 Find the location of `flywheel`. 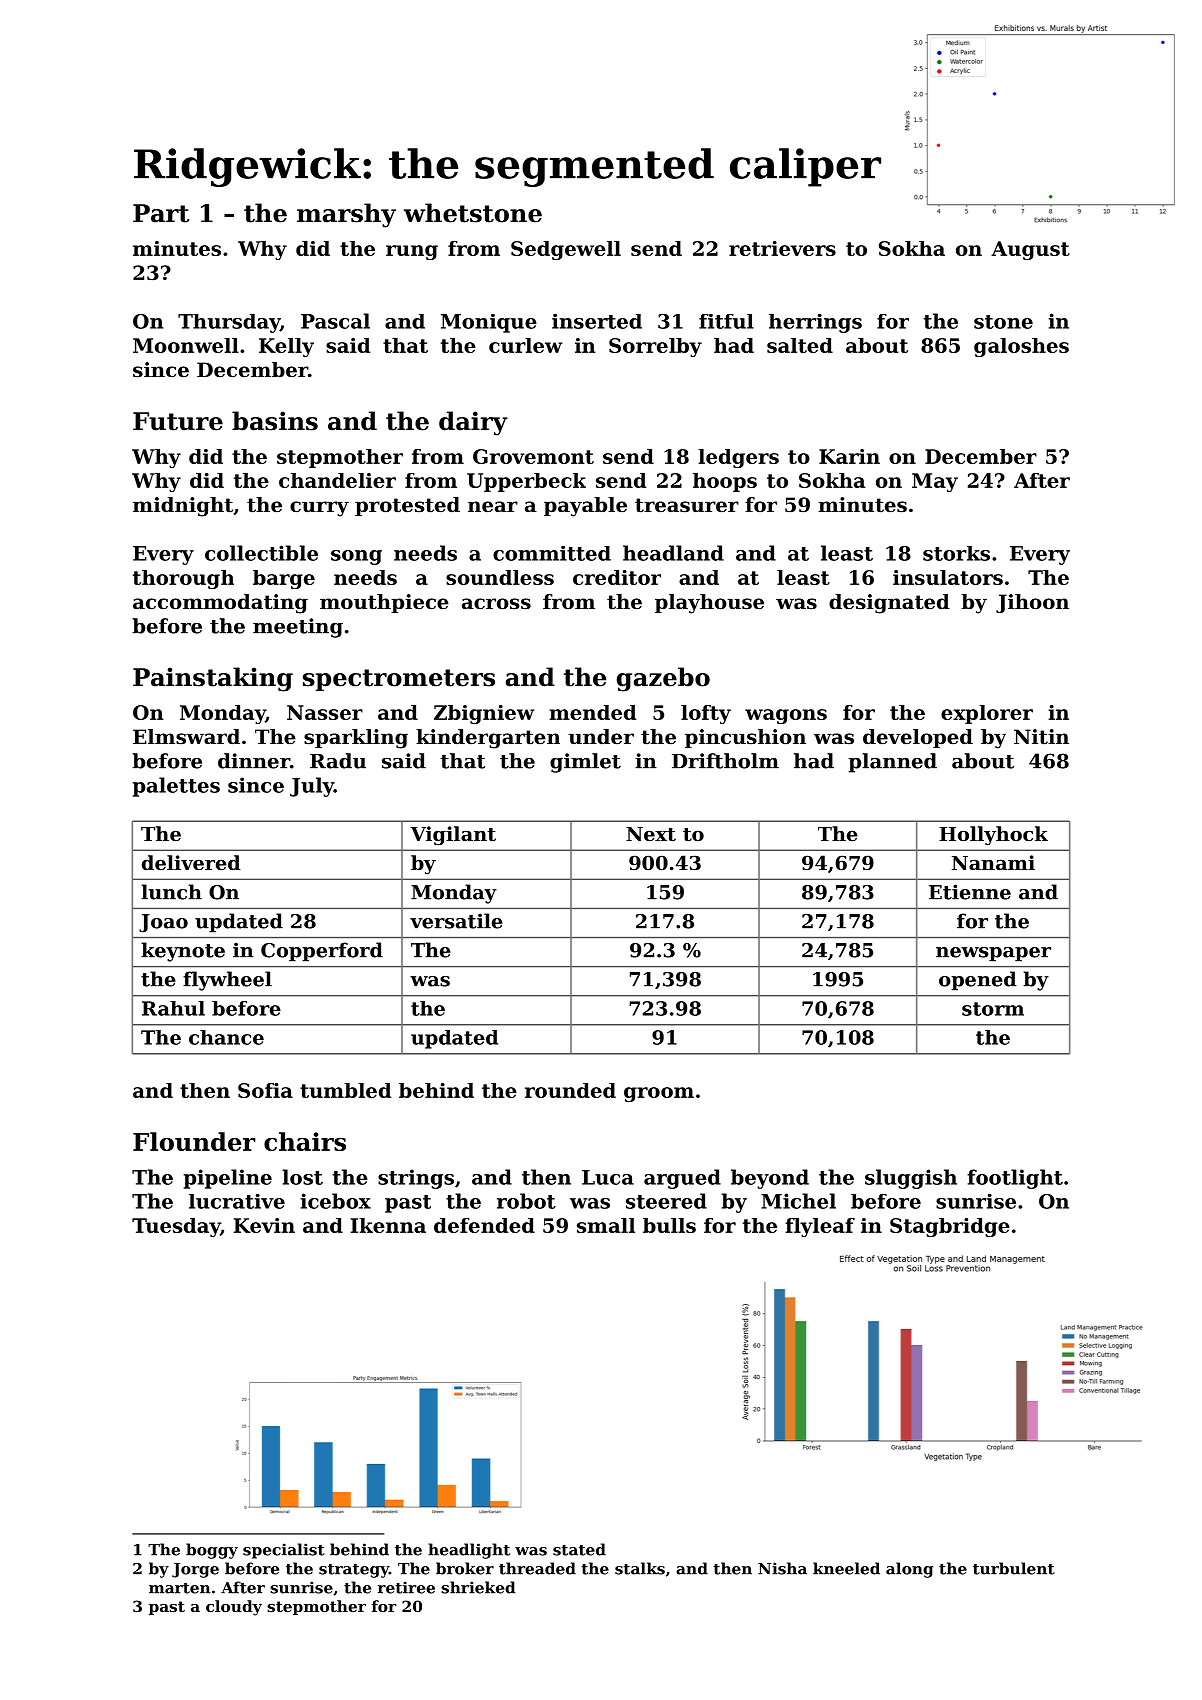

flywheel is located at coordinates (227, 981).
